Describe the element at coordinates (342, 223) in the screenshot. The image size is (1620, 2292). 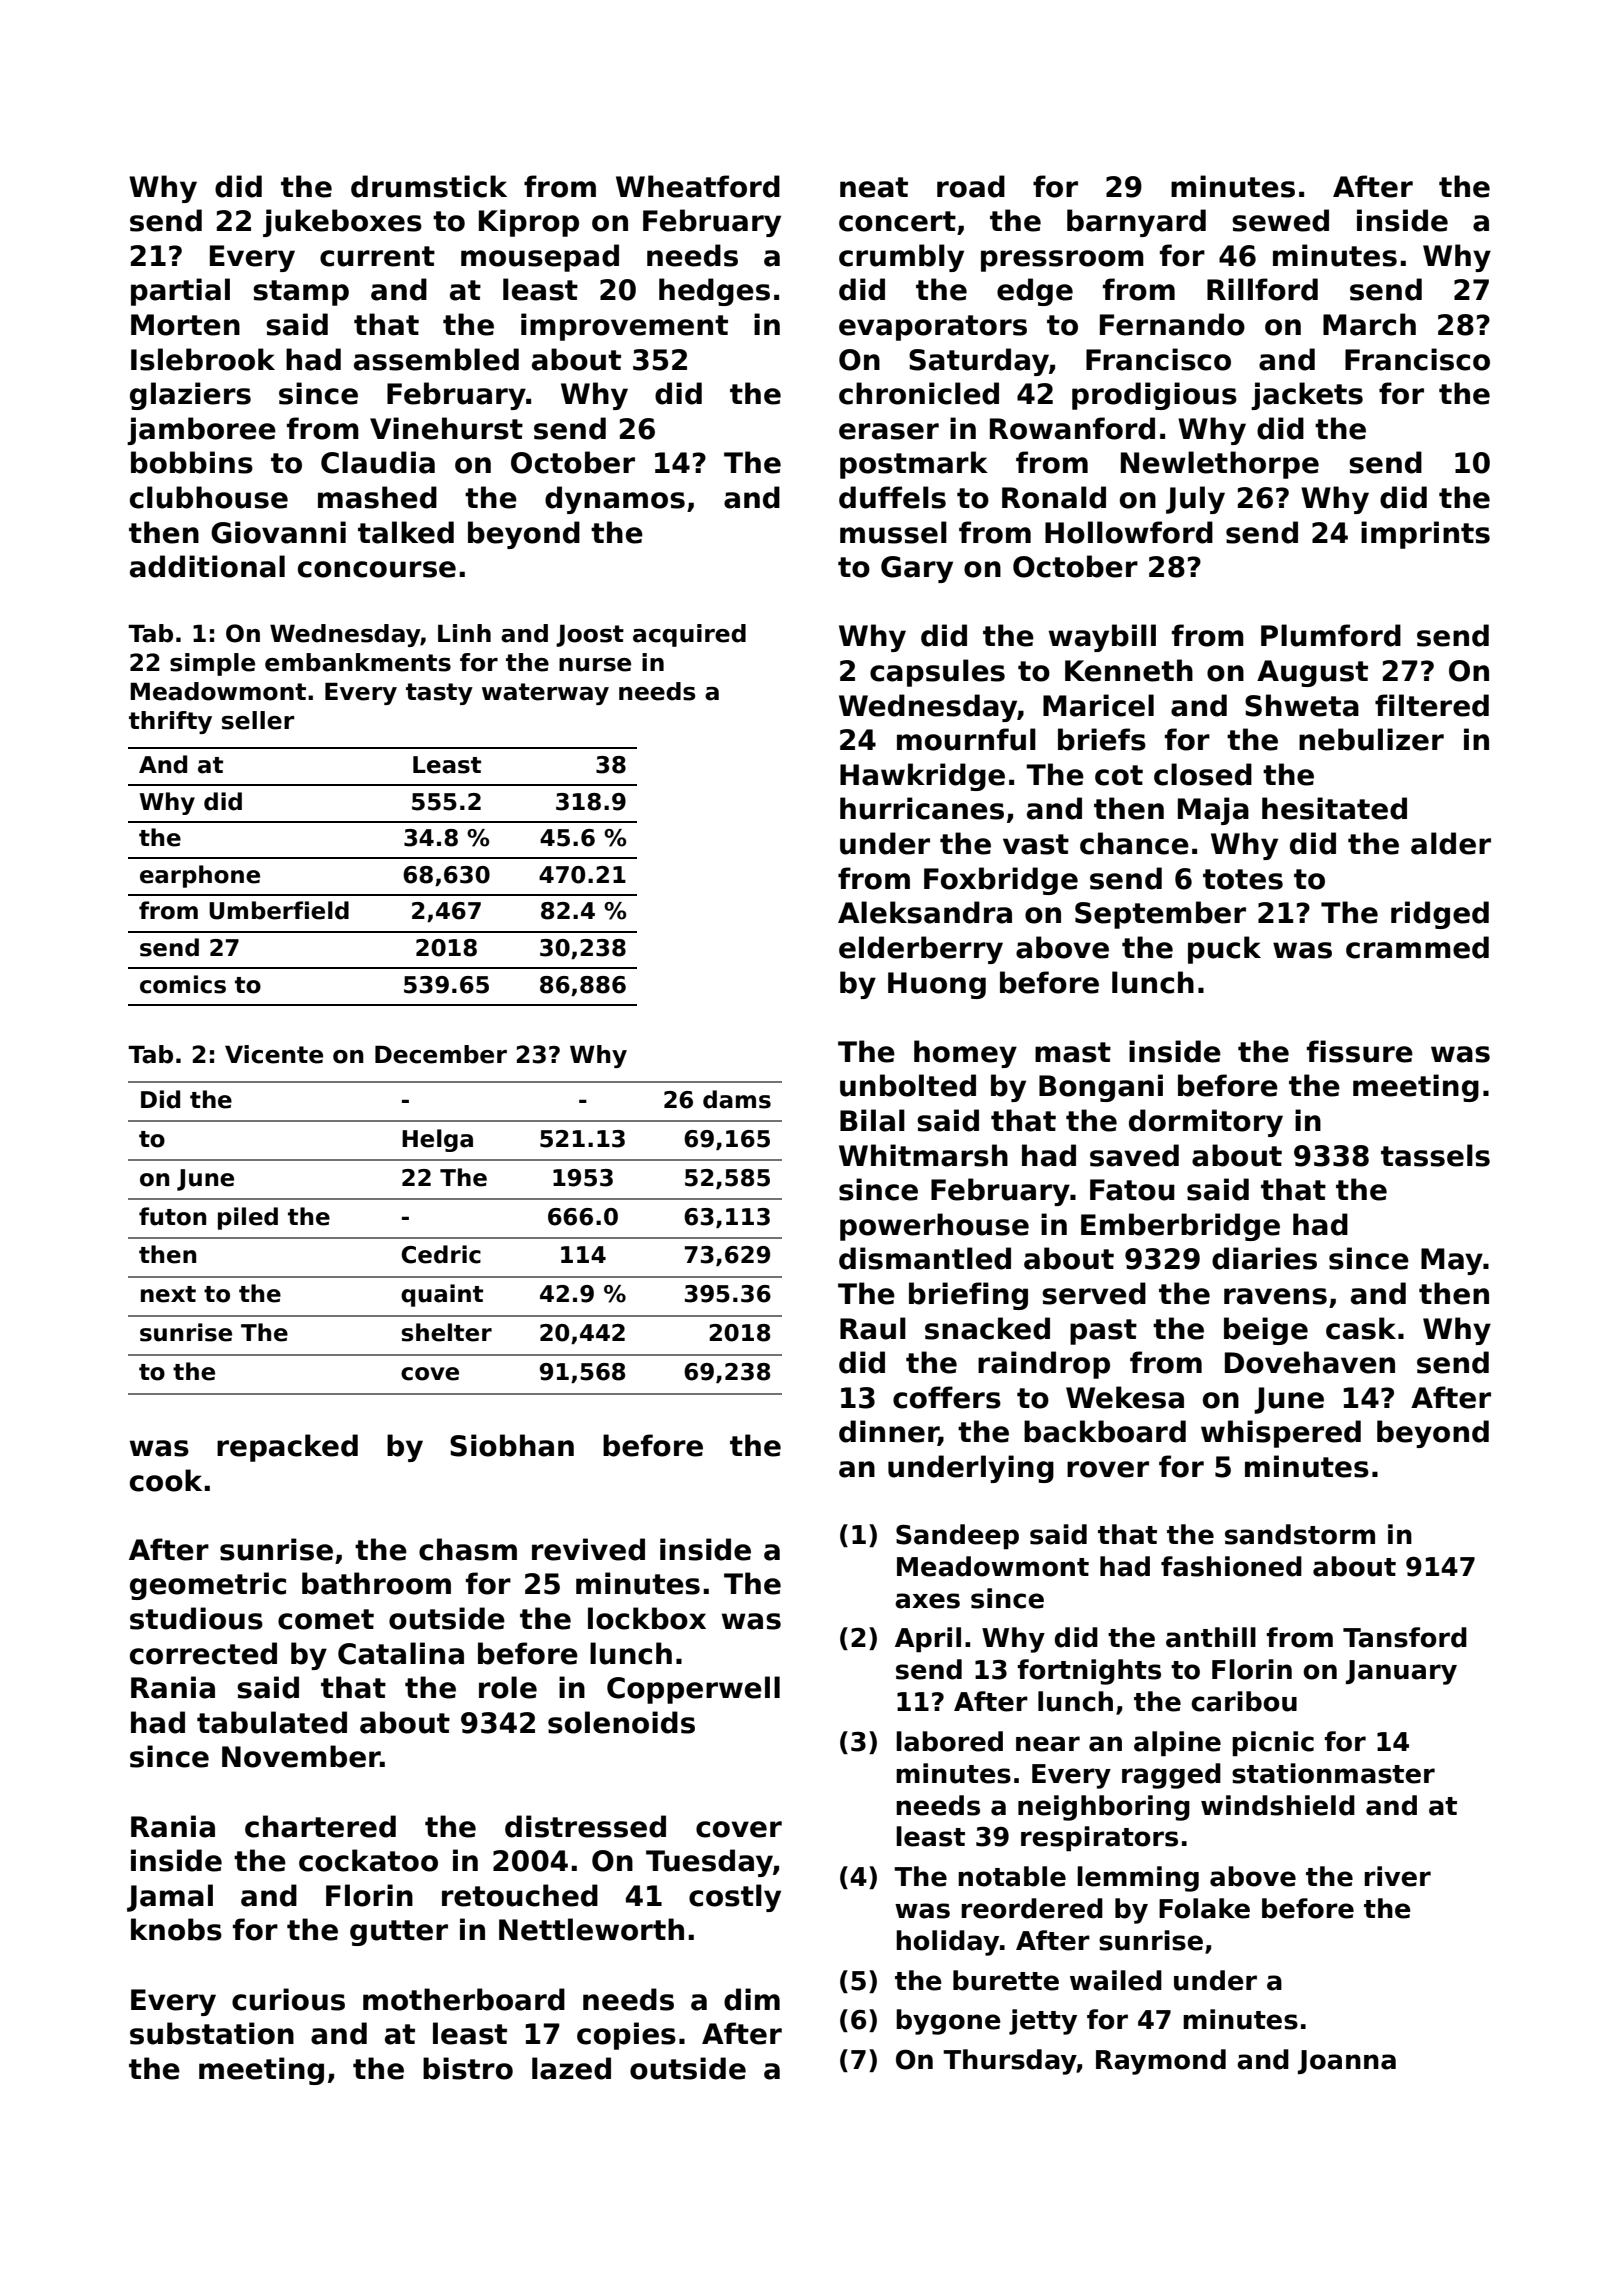
I see `jukeboxes` at that location.
